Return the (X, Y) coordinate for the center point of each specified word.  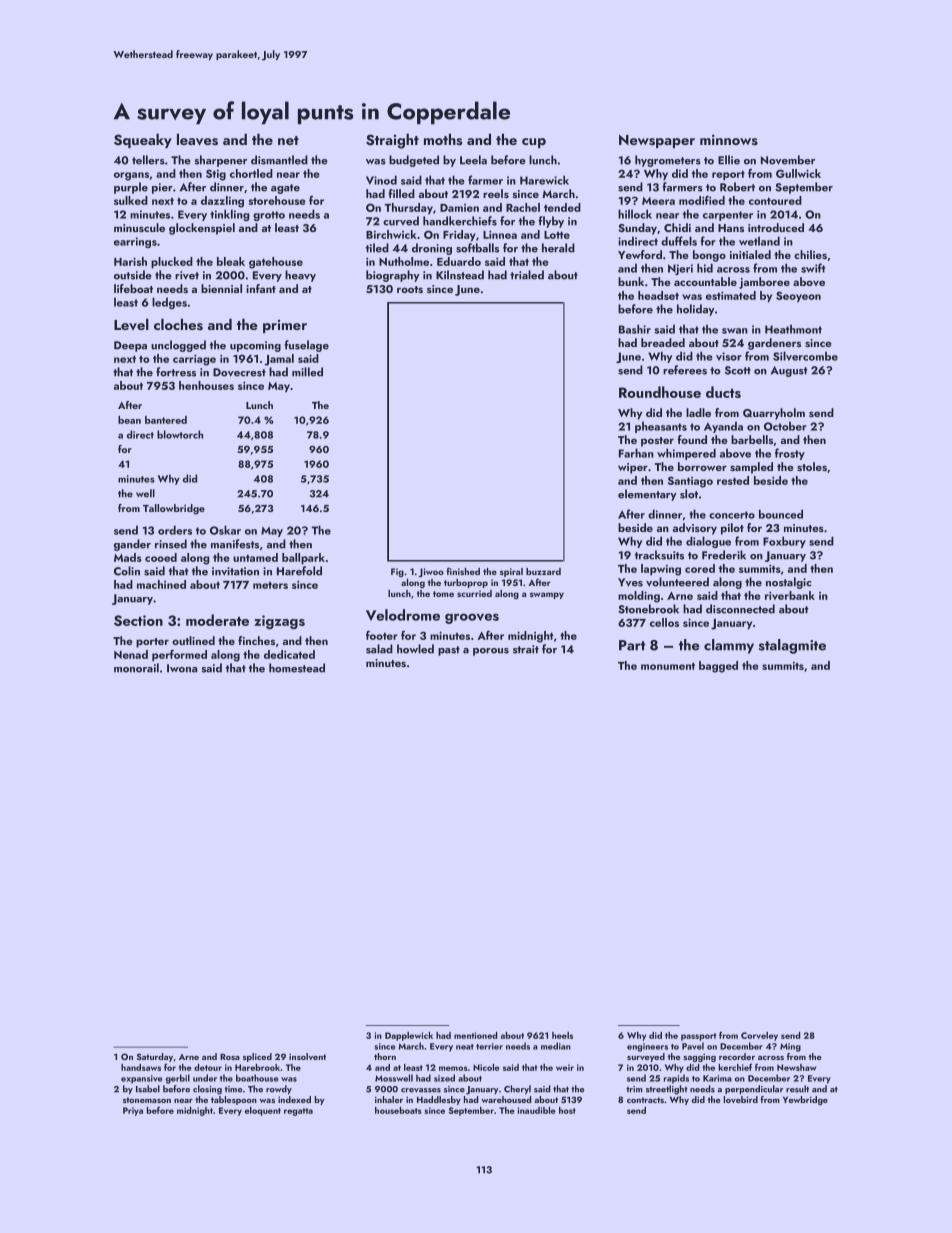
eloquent (263, 1111)
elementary (647, 495)
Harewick (544, 180)
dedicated (289, 654)
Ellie (729, 160)
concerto (732, 515)
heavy (300, 276)
